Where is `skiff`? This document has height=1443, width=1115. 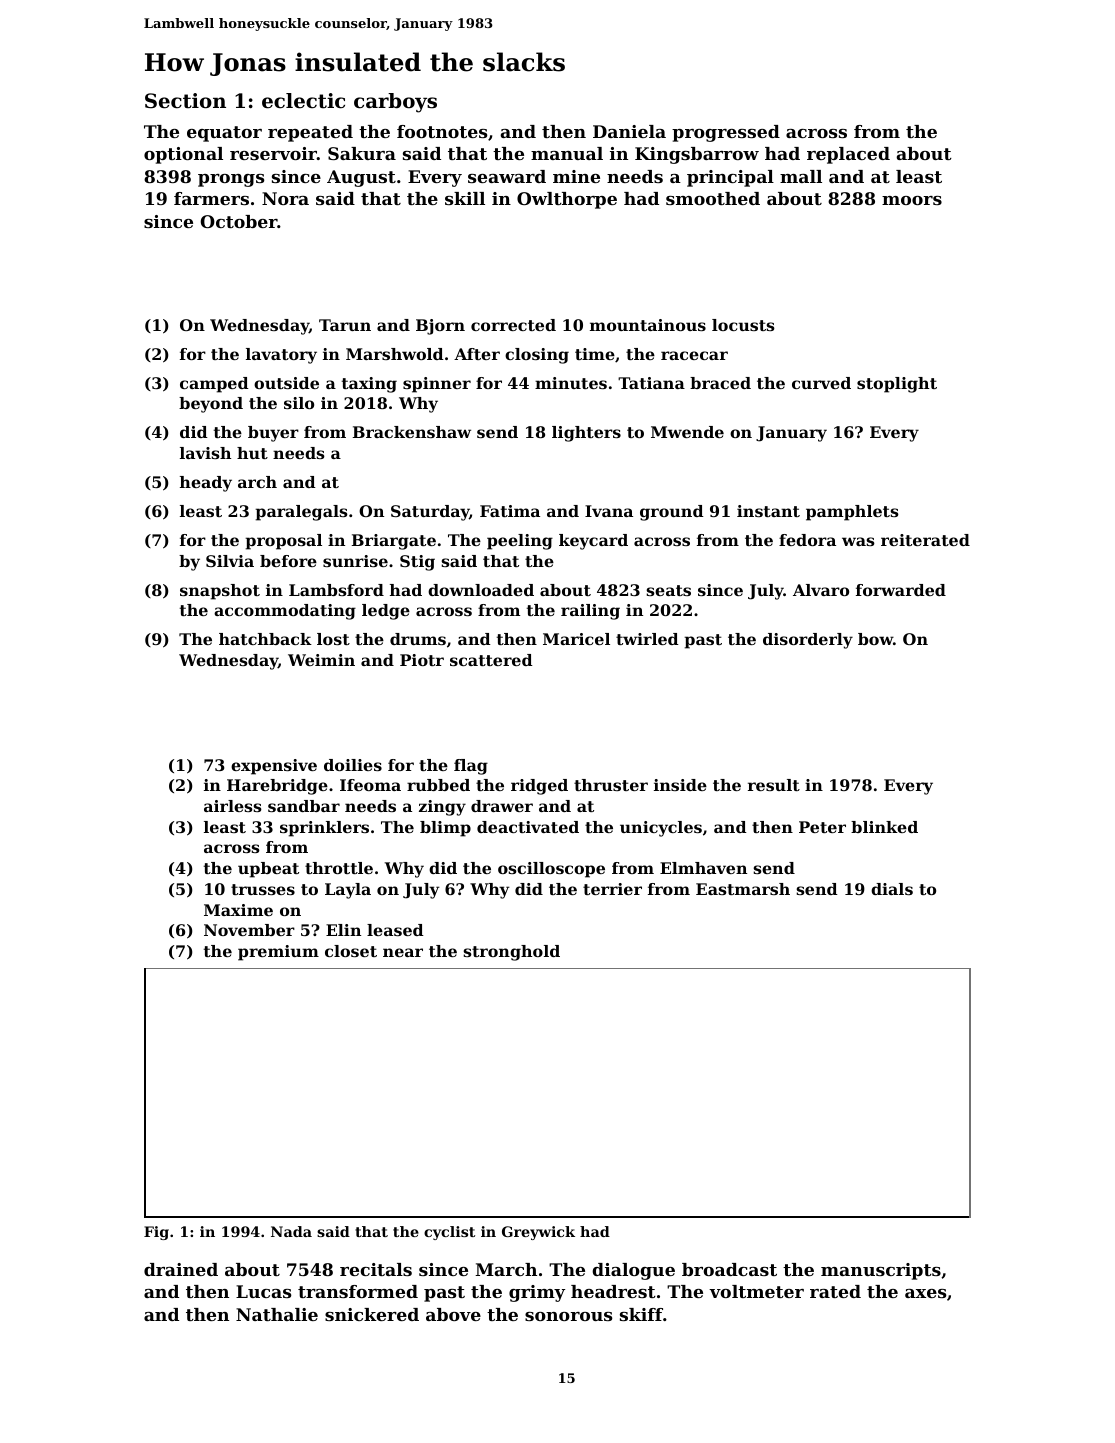
skiff is located at coordinates (641, 1314).
